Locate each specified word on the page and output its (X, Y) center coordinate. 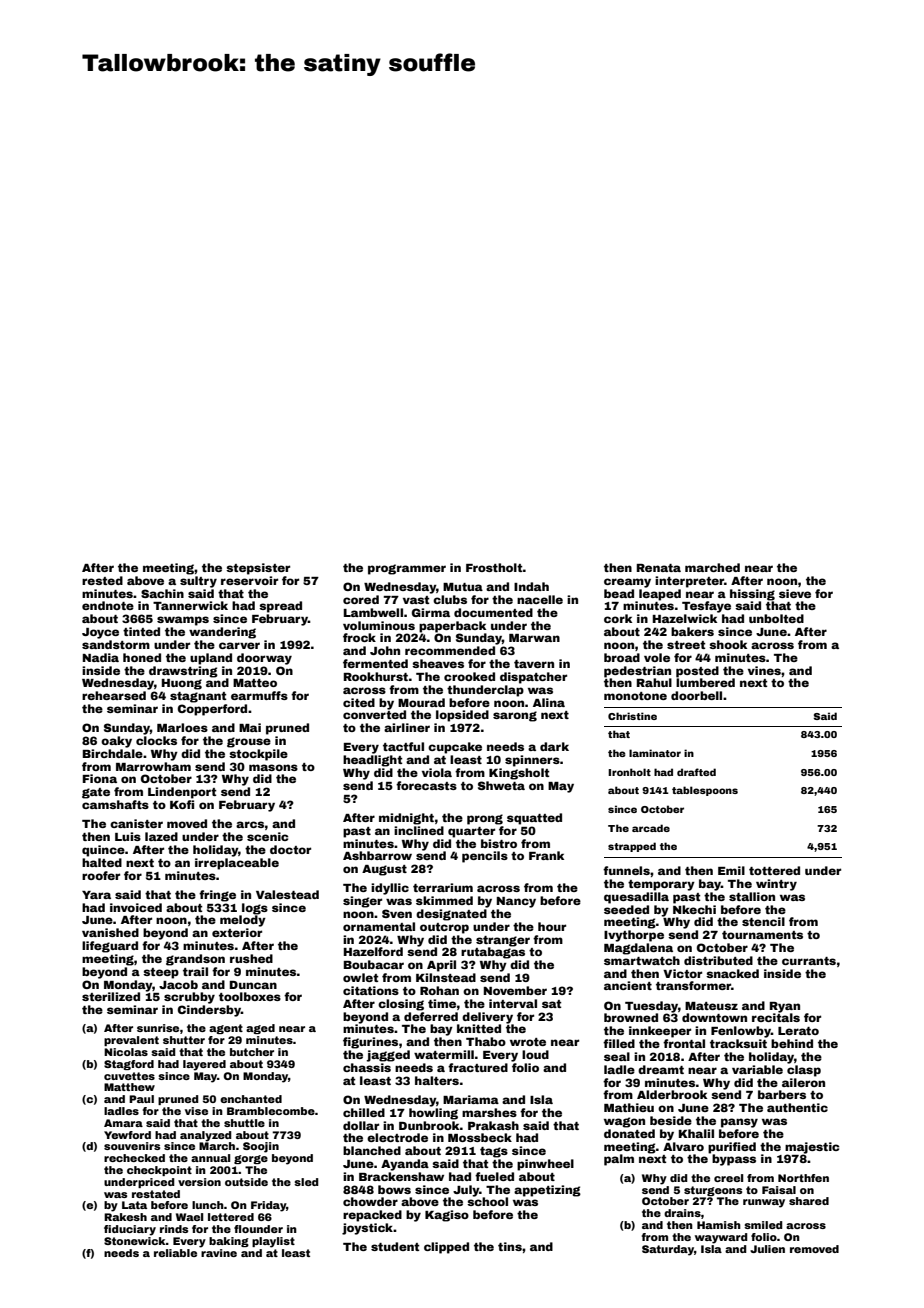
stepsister (258, 569)
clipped (446, 1248)
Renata (659, 568)
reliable (175, 1253)
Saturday (668, 1250)
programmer (407, 569)
